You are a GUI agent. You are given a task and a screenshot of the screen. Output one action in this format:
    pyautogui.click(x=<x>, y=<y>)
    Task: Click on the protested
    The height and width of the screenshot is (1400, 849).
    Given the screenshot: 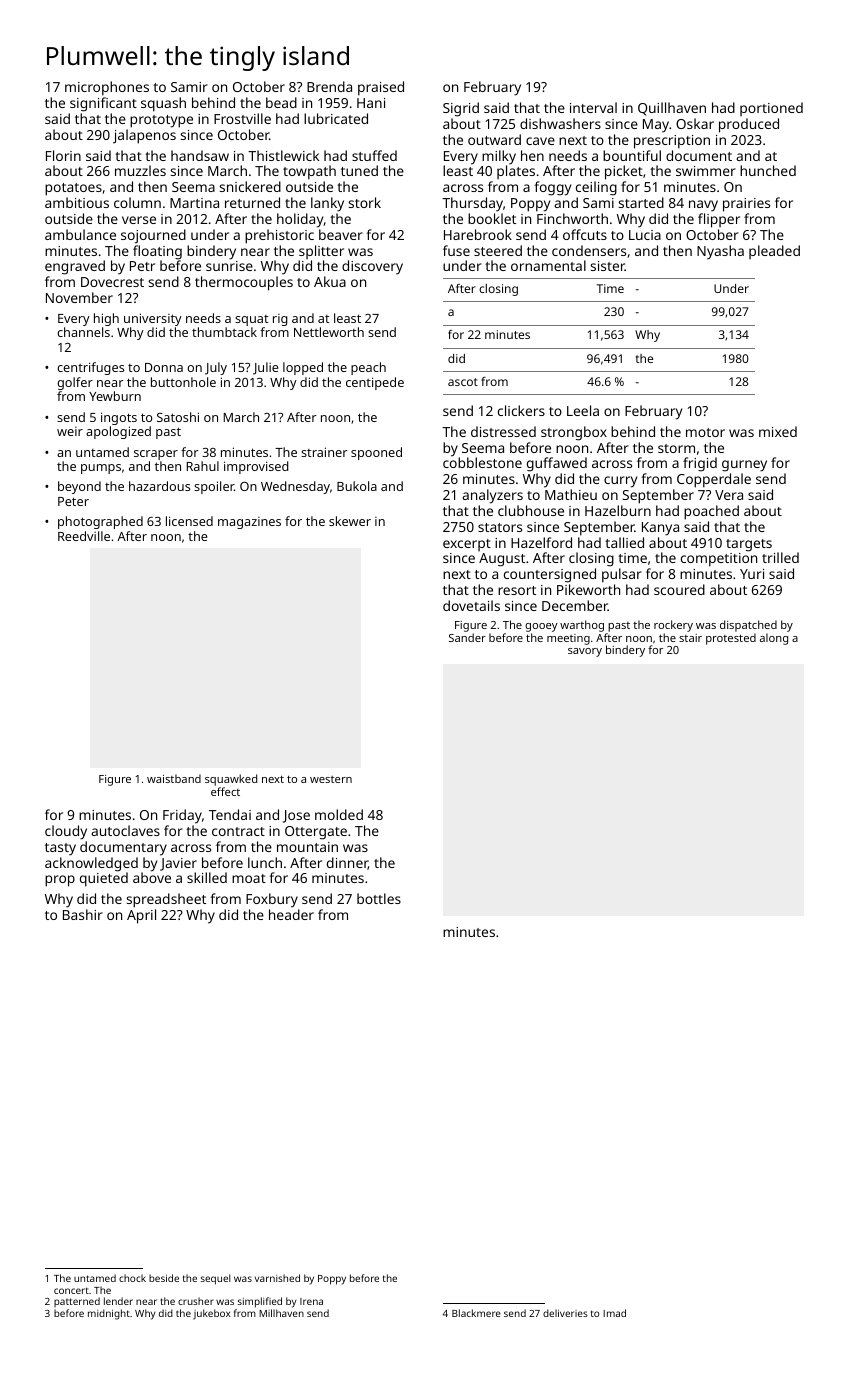 What is the action you would take?
    pyautogui.click(x=731, y=639)
